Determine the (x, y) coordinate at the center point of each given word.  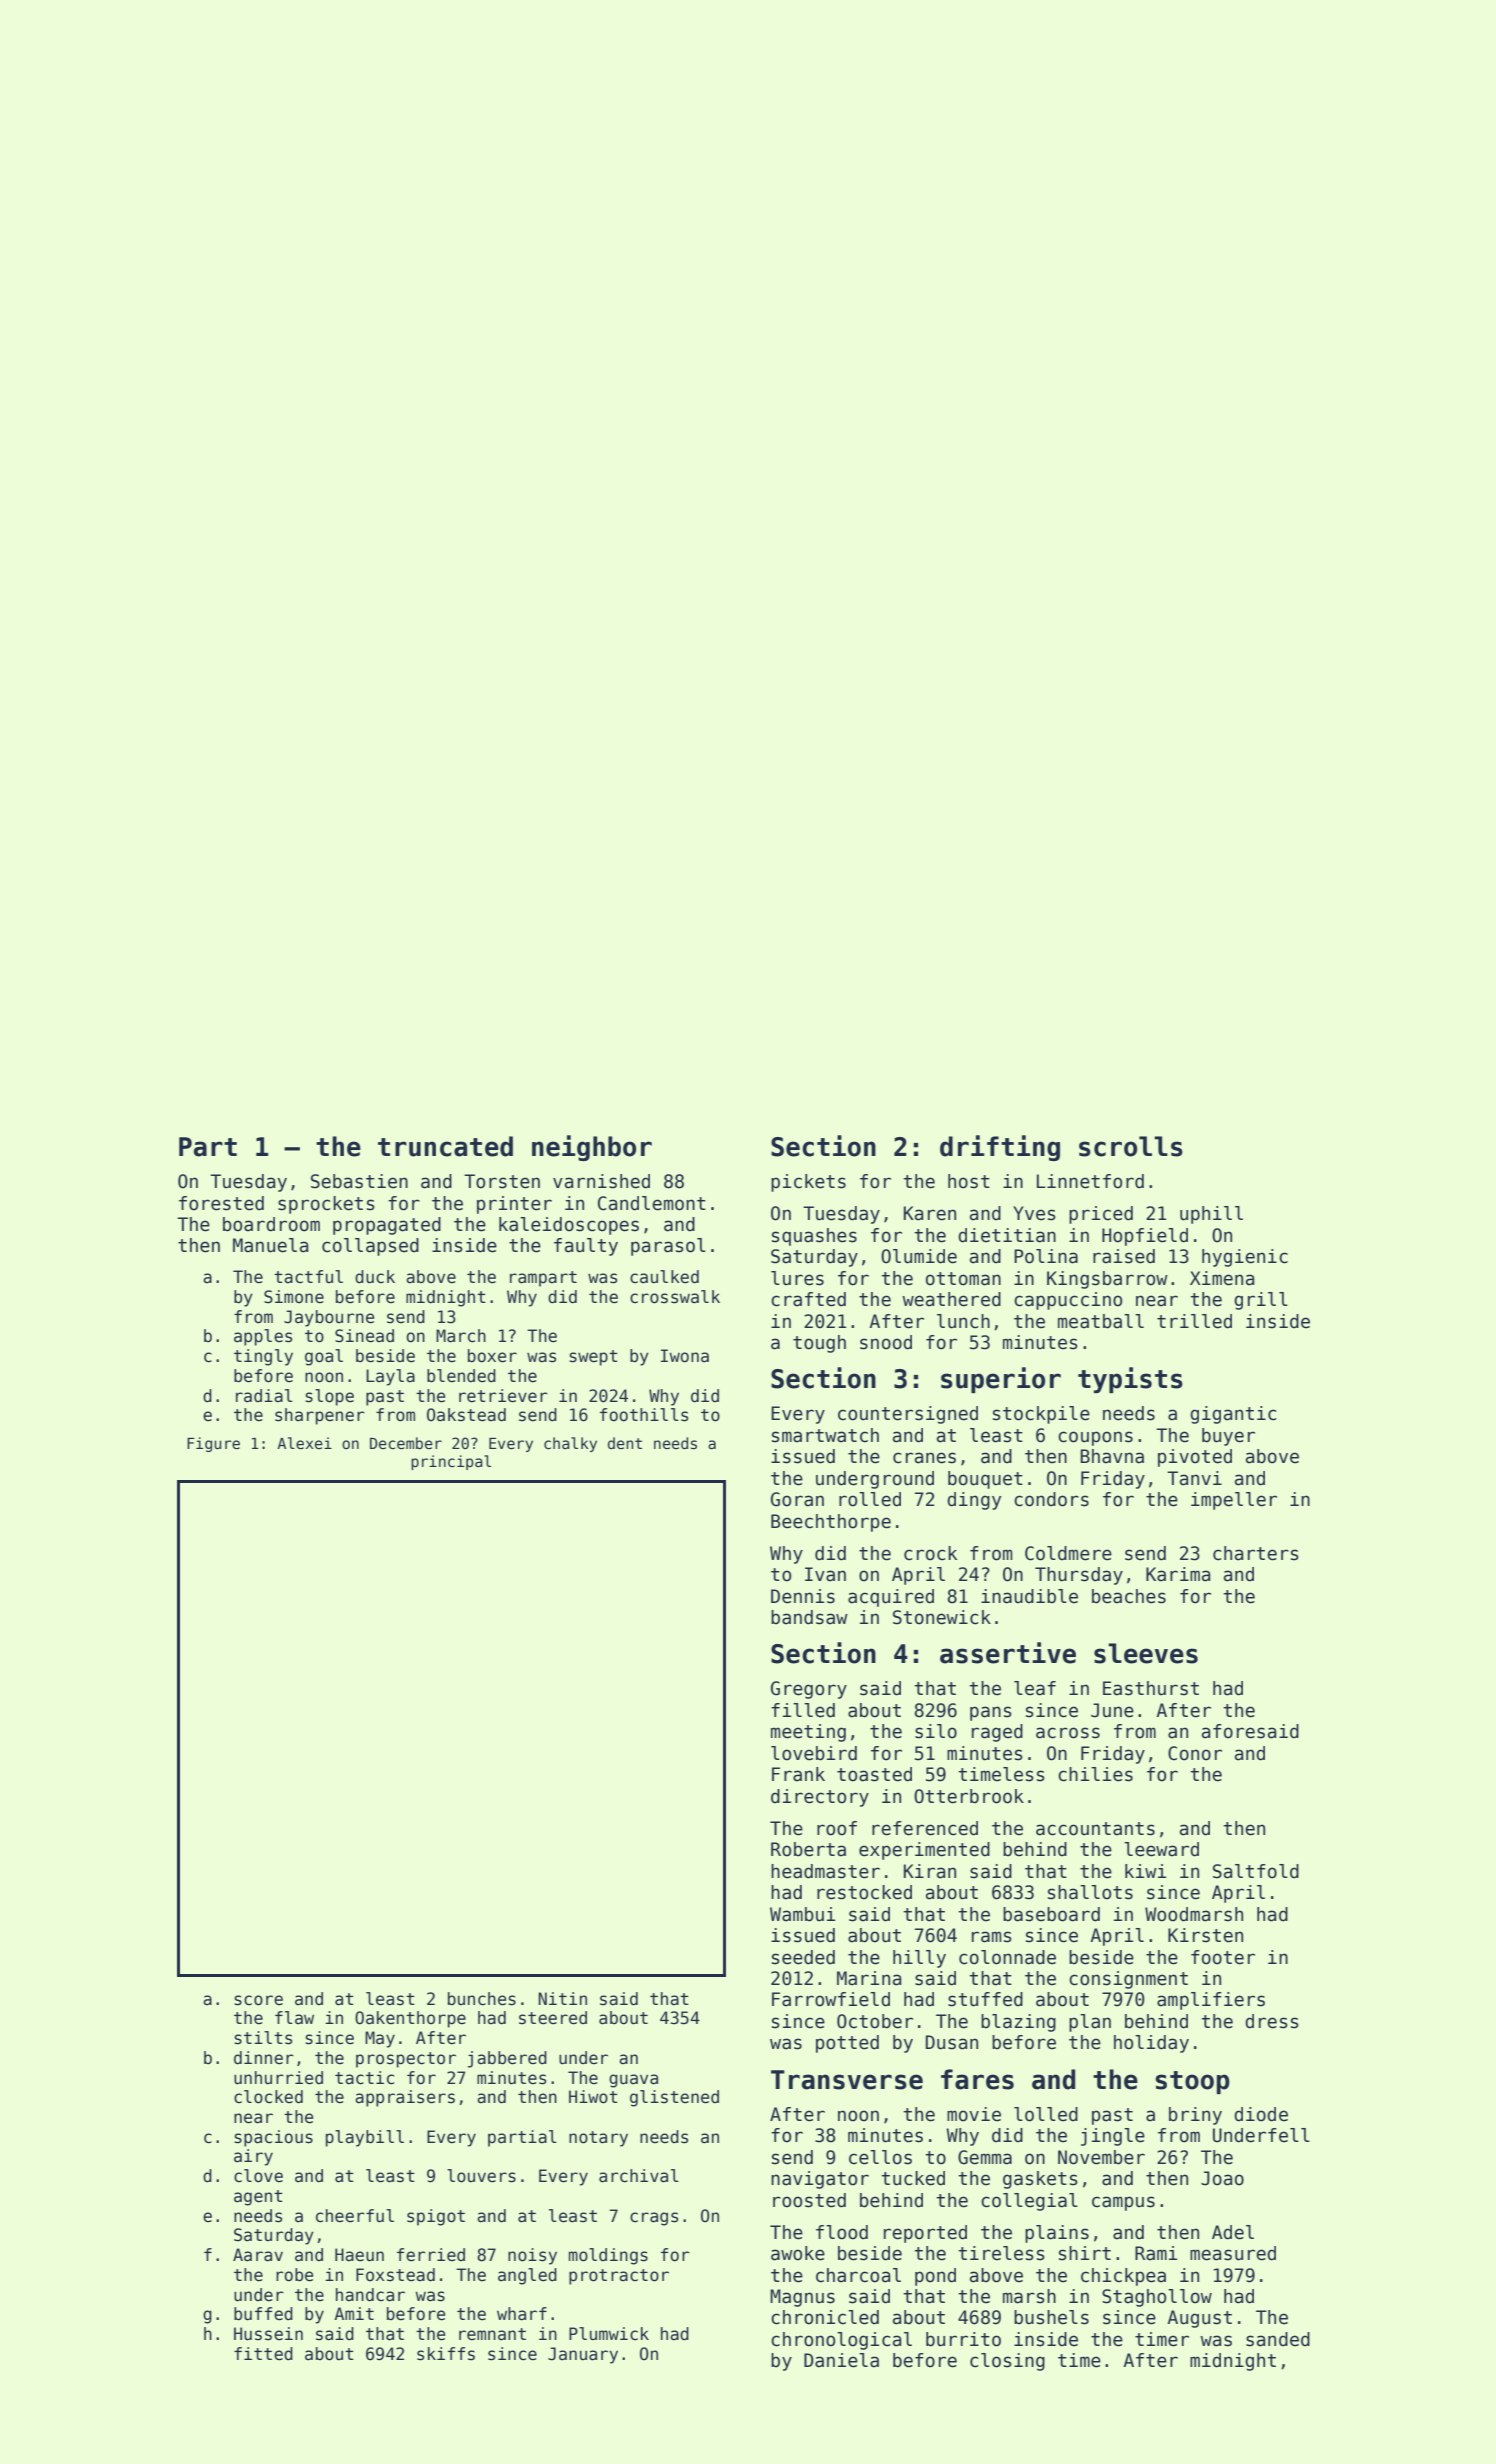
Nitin (562, 1998)
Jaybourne (329, 1318)
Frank (798, 1774)
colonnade (1007, 1957)
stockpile (1041, 1415)
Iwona (685, 1356)
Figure (213, 1444)
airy (253, 2157)
